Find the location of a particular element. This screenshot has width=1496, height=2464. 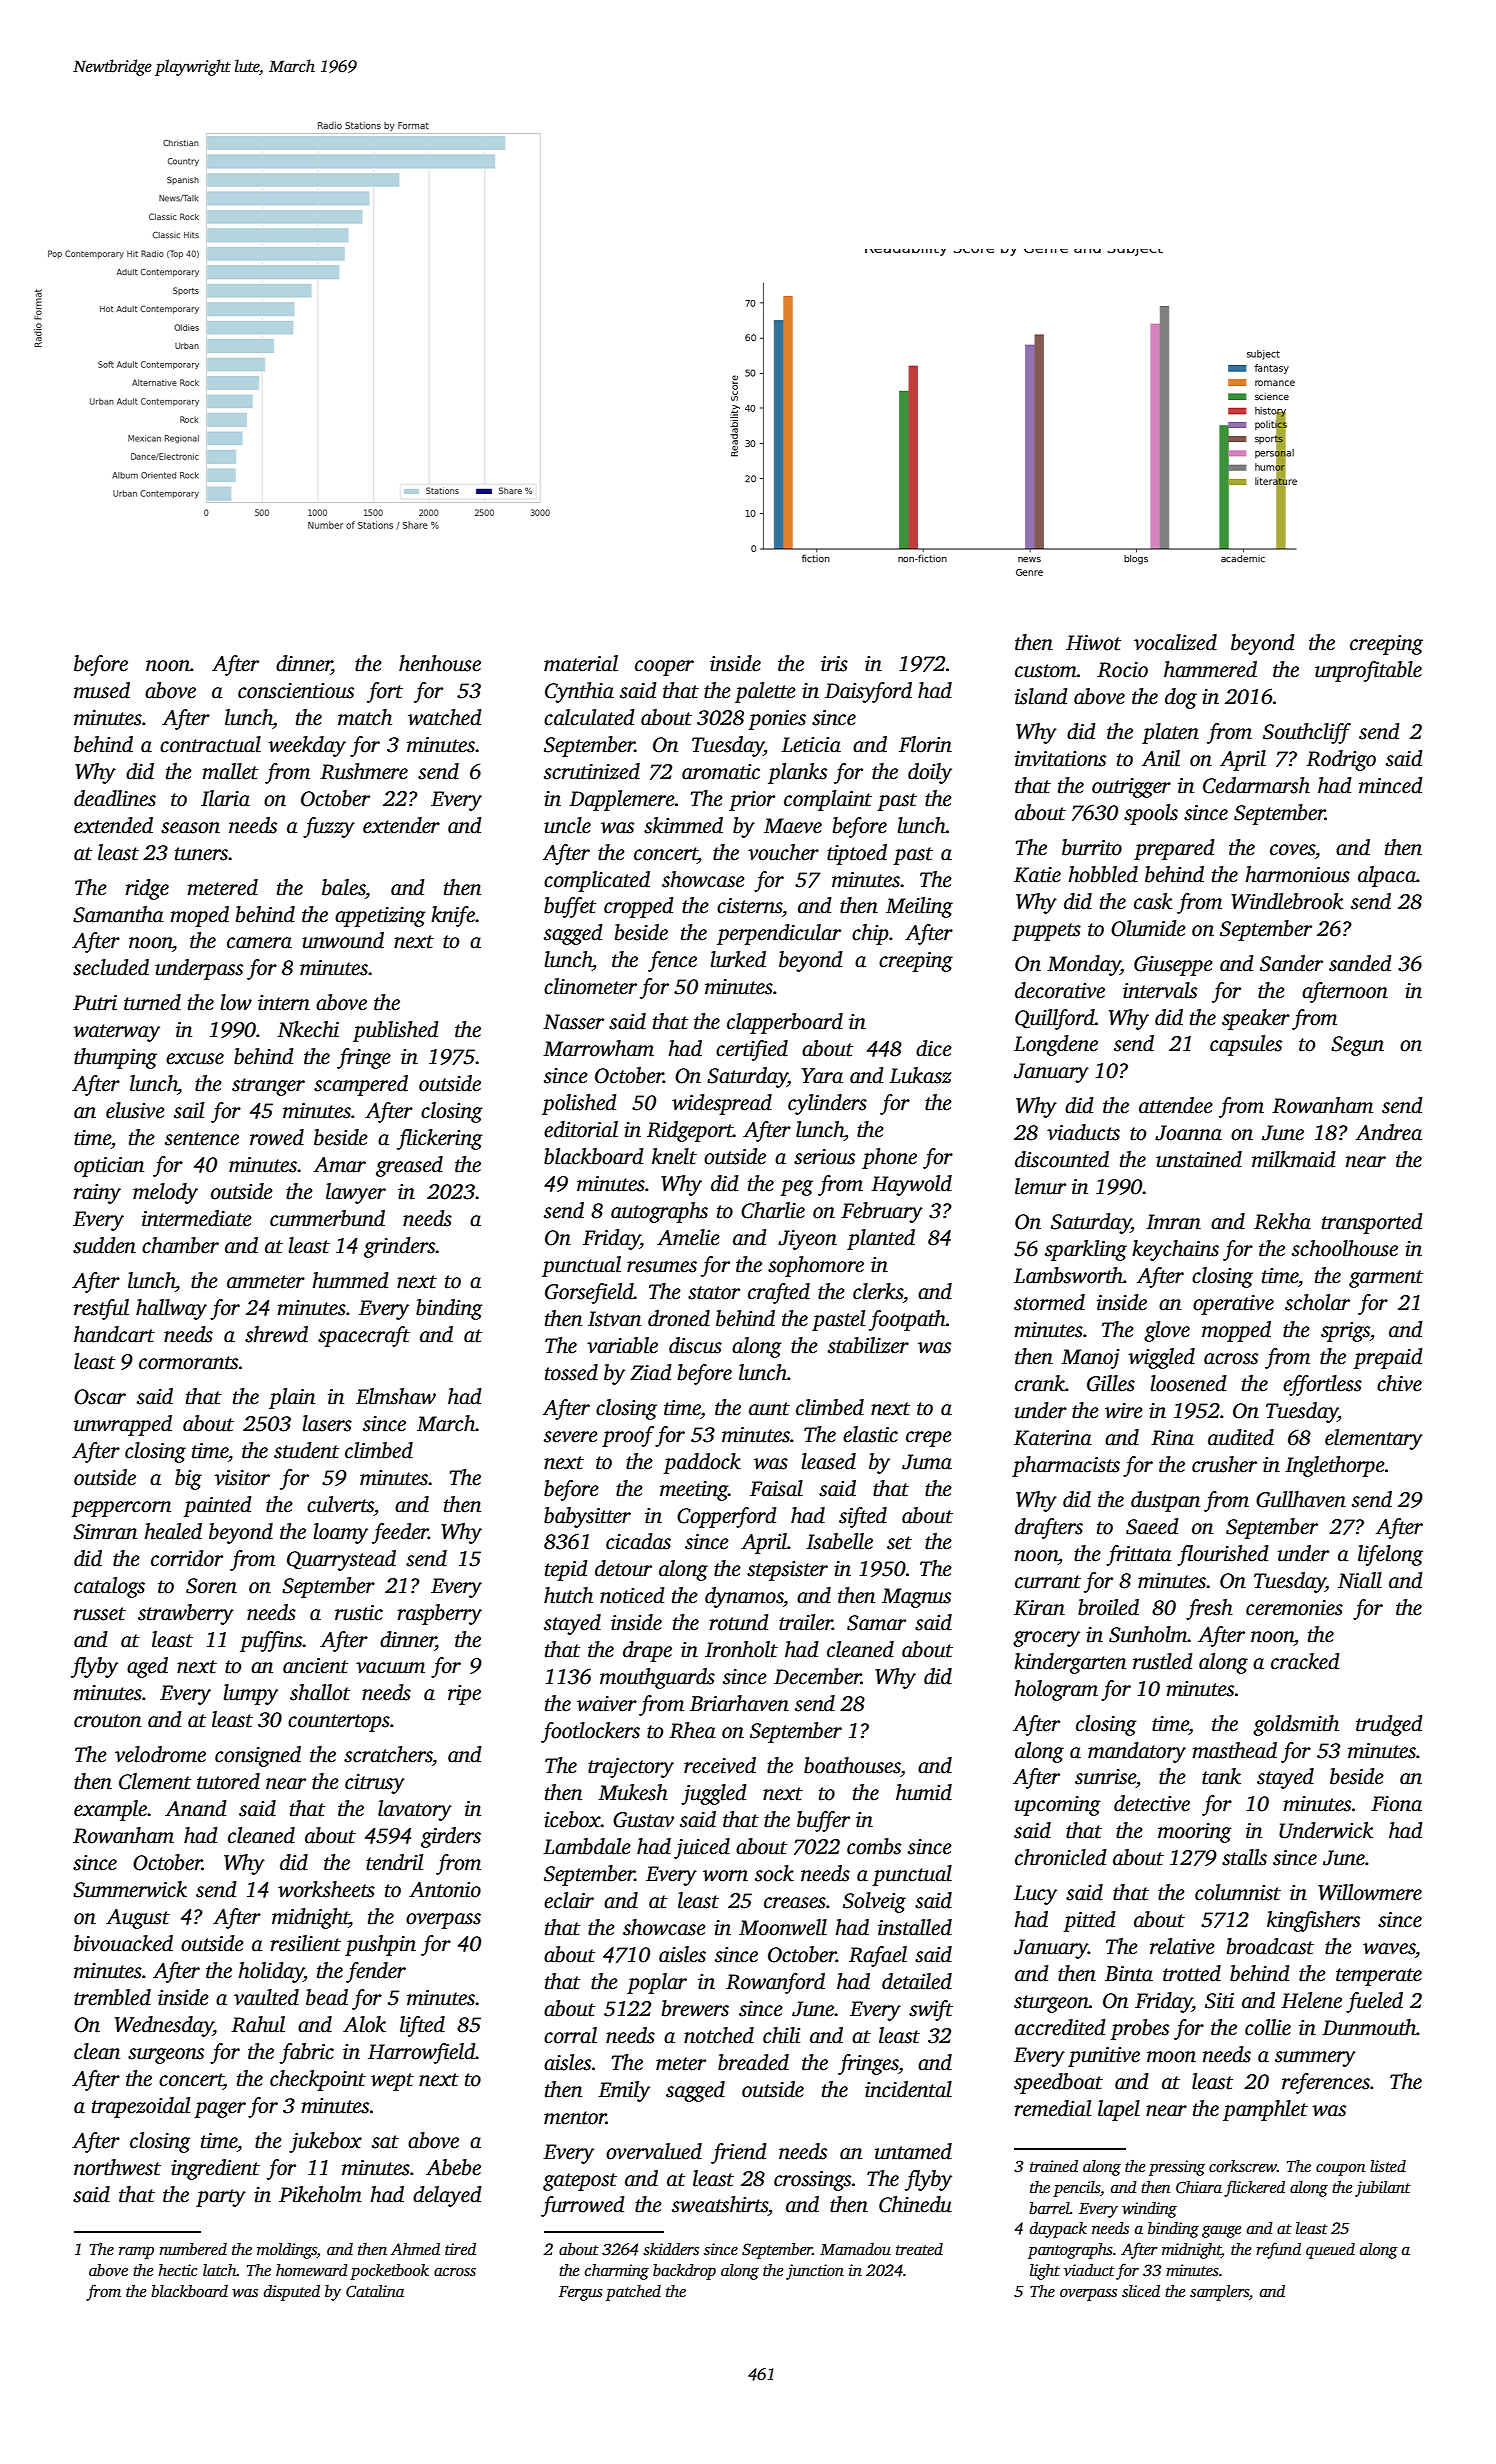

received is located at coordinates (720, 1765).
